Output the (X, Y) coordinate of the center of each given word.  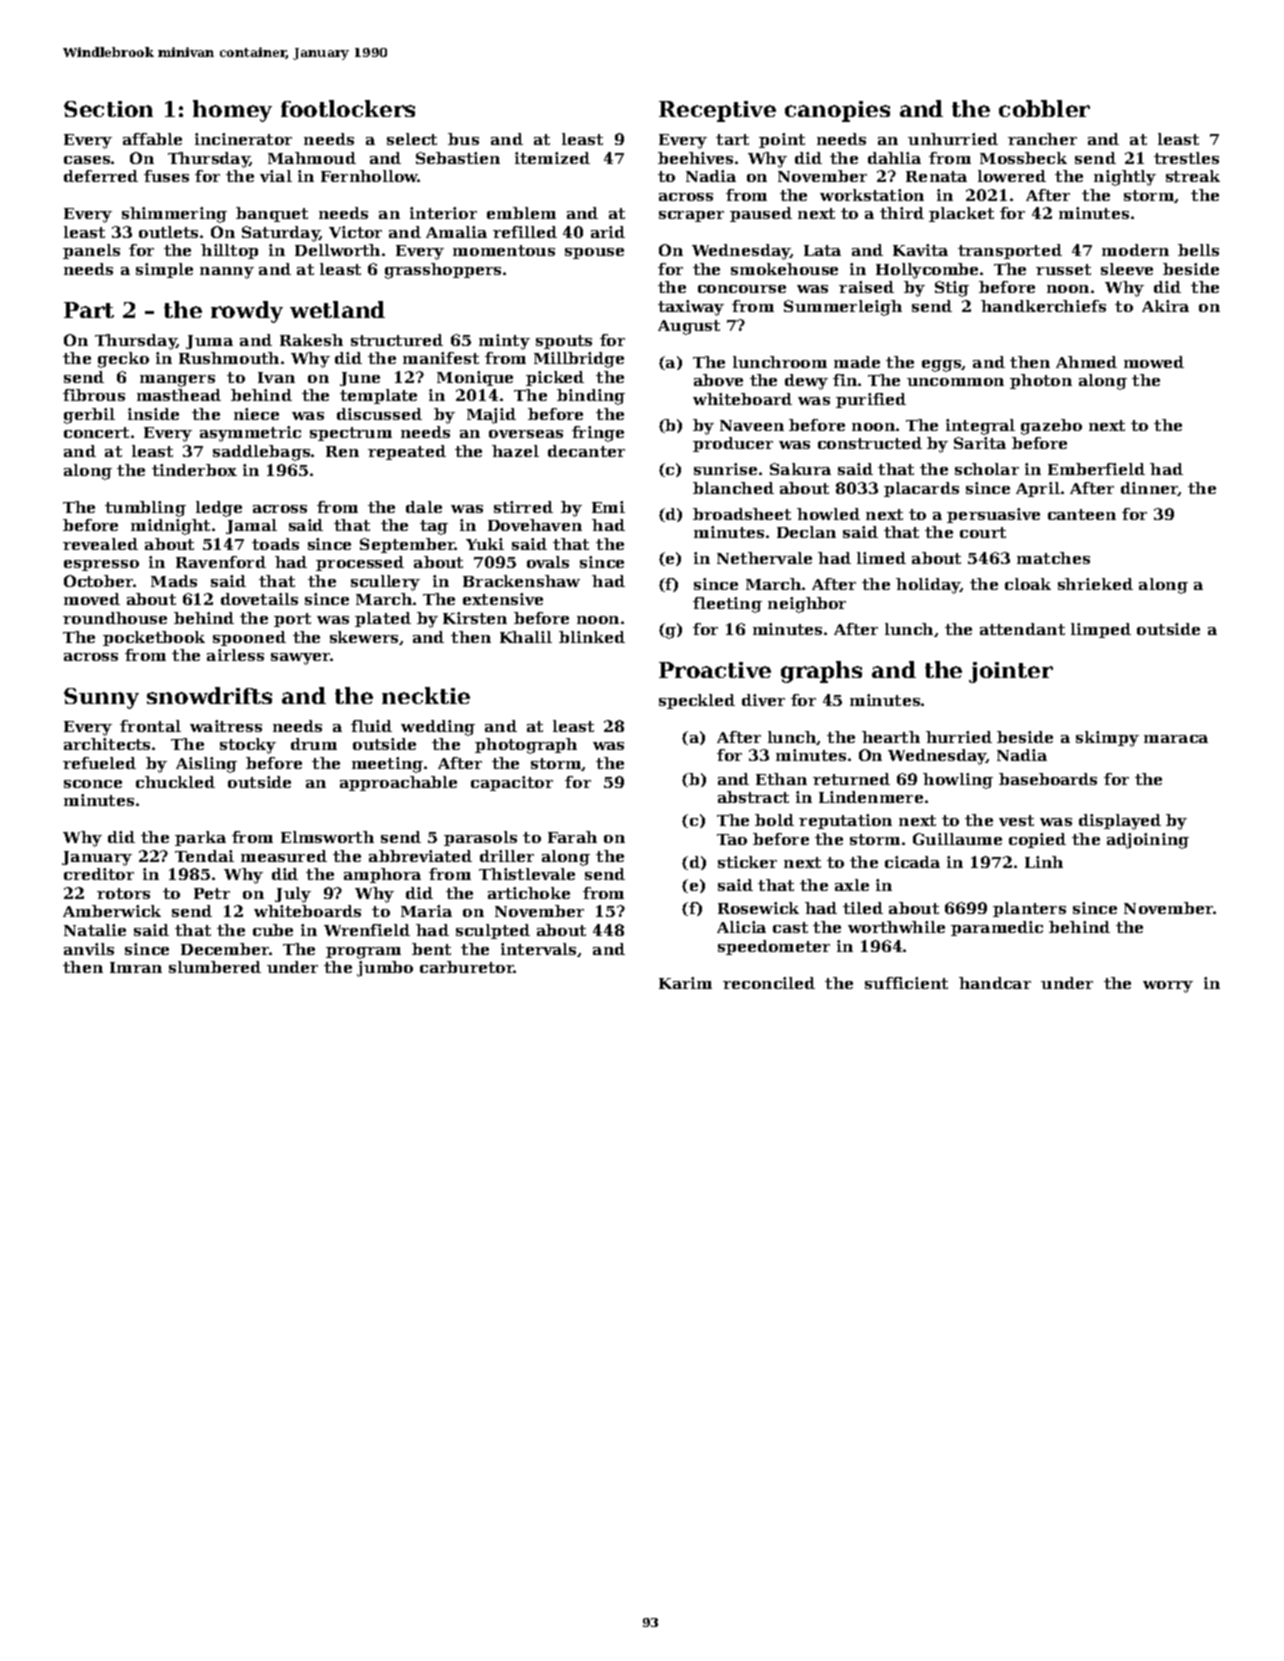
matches (1053, 558)
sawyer (300, 659)
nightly (1125, 178)
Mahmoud (312, 158)
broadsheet (742, 514)
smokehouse (784, 269)
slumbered (215, 967)
